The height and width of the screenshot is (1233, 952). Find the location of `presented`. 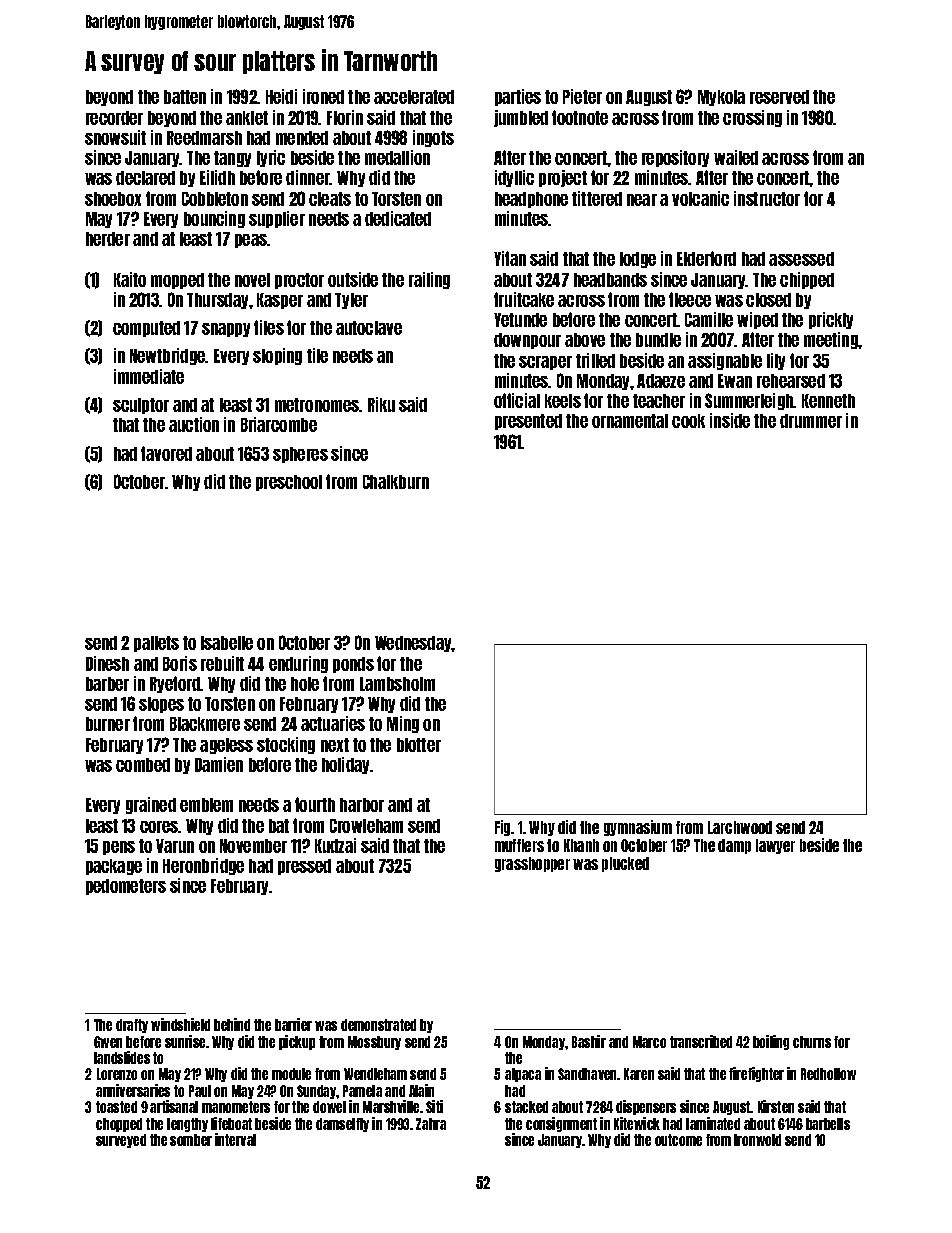

presented is located at coordinates (528, 422).
